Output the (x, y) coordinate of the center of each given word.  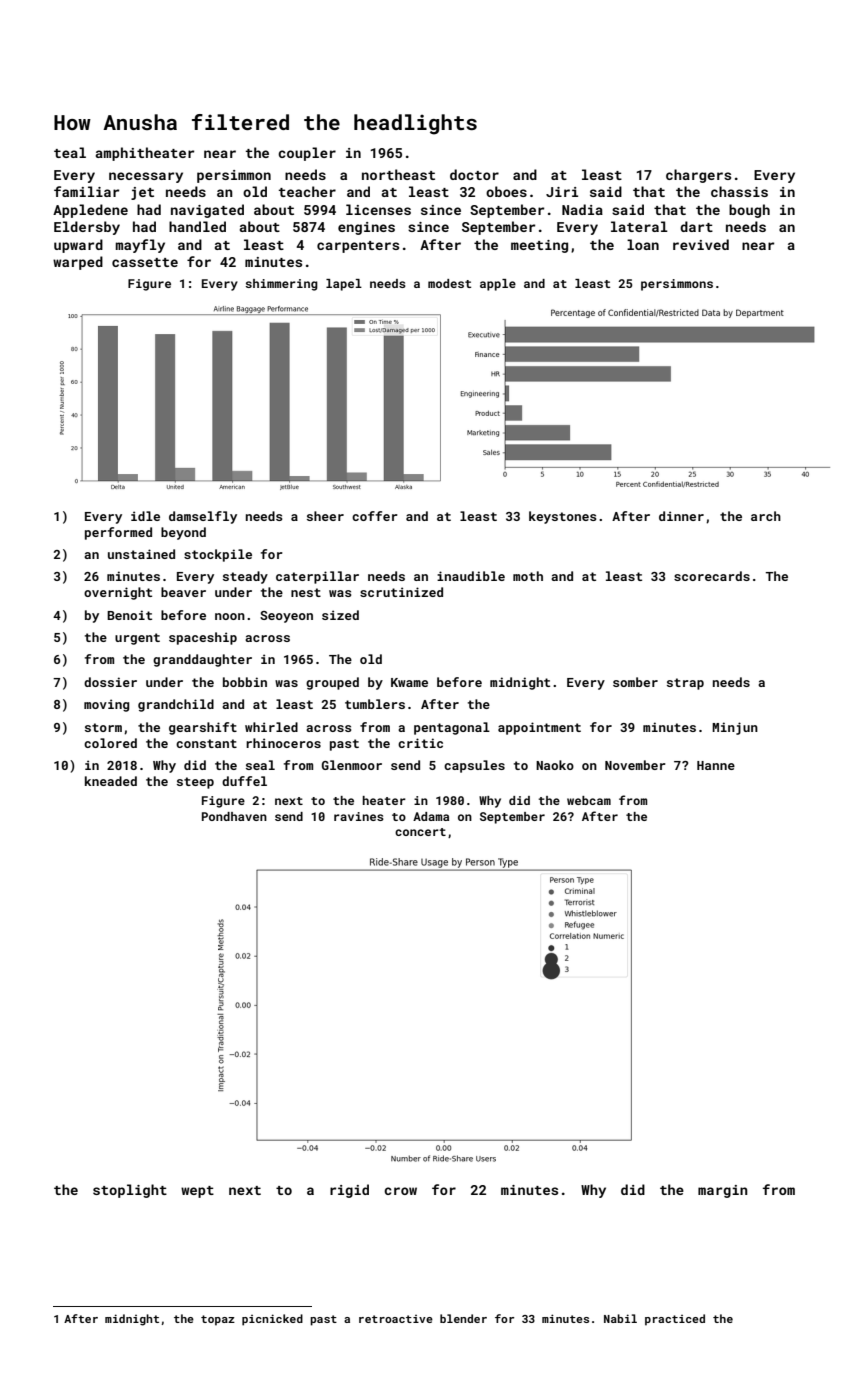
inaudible (471, 576)
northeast (398, 174)
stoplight (130, 1191)
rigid (349, 1191)
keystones (562, 517)
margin (723, 1191)
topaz (218, 1320)
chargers (698, 176)
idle (145, 516)
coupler (307, 154)
